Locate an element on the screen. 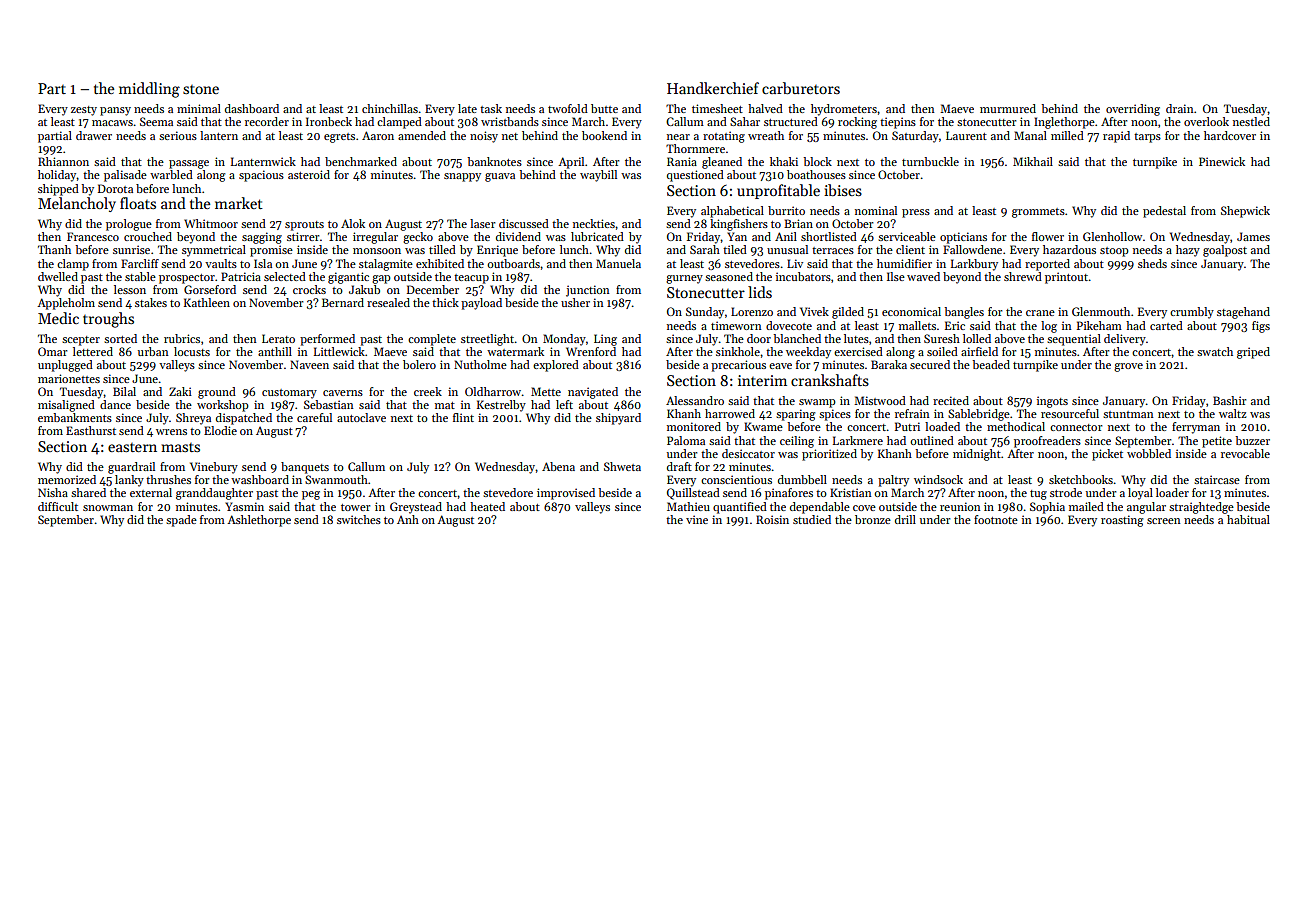 This screenshot has width=1308, height=924. Mathieu is located at coordinates (688, 506).
